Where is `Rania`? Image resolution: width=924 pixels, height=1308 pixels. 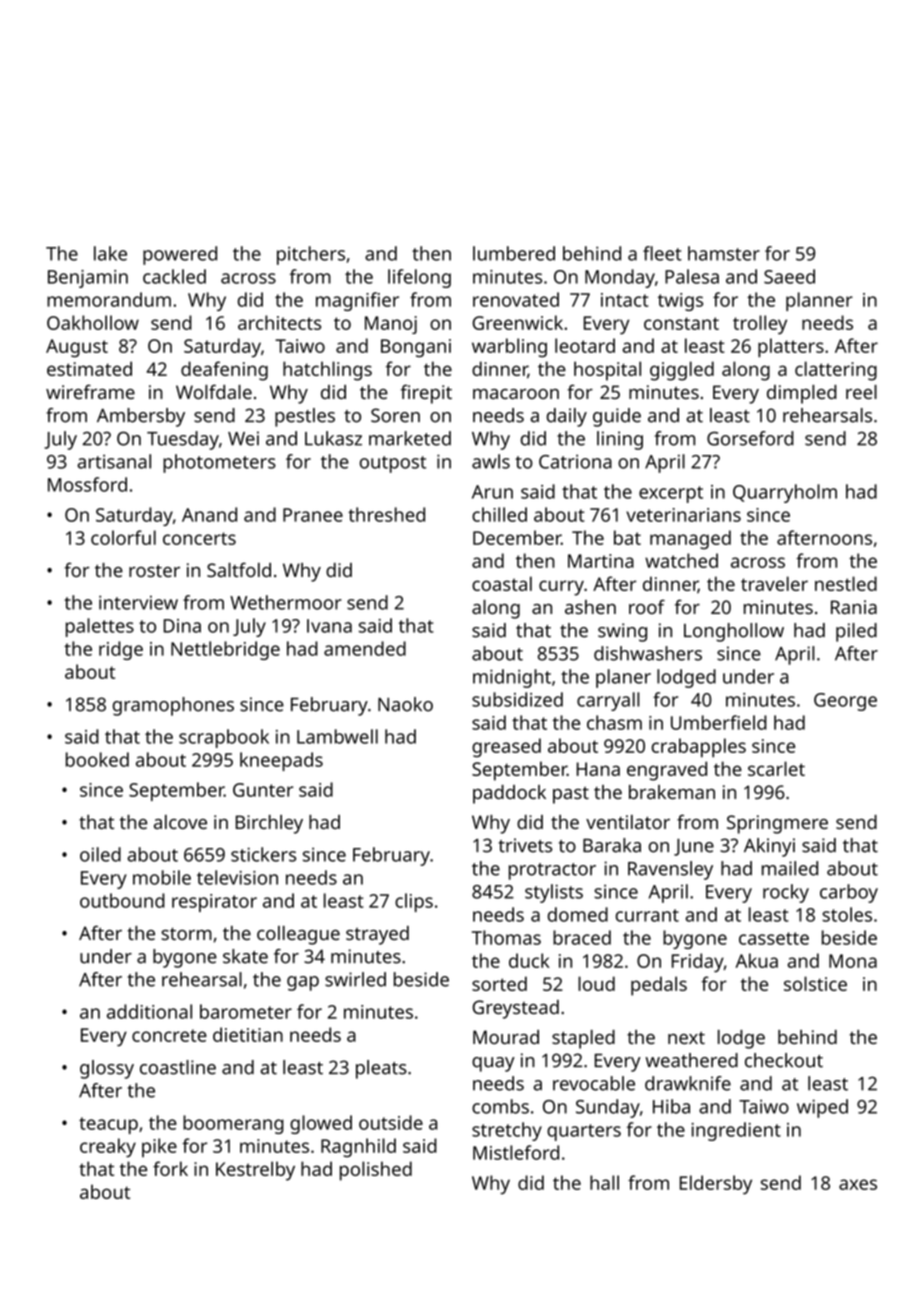 Rania is located at coordinates (854, 607).
